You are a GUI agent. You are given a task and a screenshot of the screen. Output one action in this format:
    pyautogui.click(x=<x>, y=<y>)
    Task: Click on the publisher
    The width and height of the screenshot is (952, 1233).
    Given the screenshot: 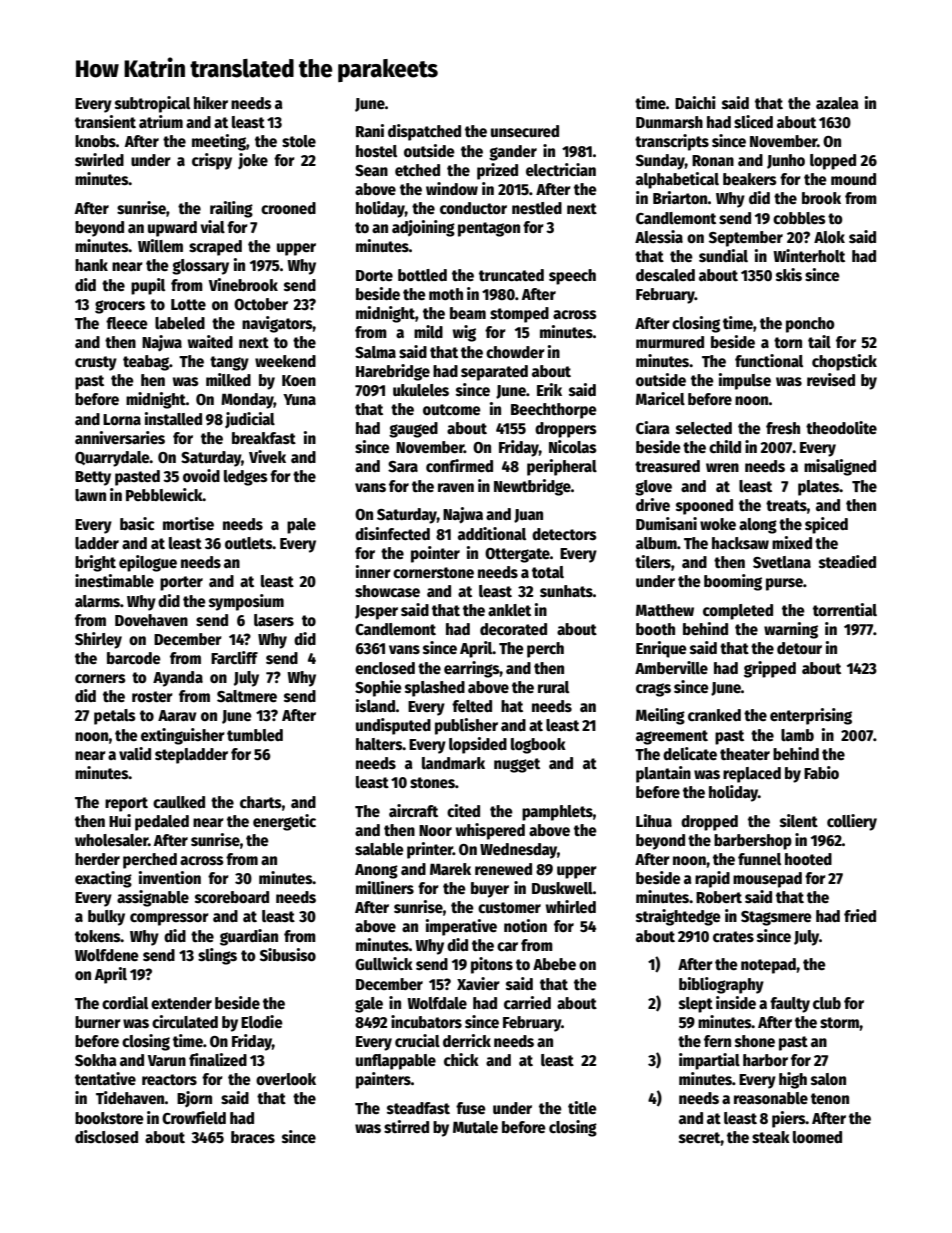 What is the action you would take?
    pyautogui.click(x=466, y=726)
